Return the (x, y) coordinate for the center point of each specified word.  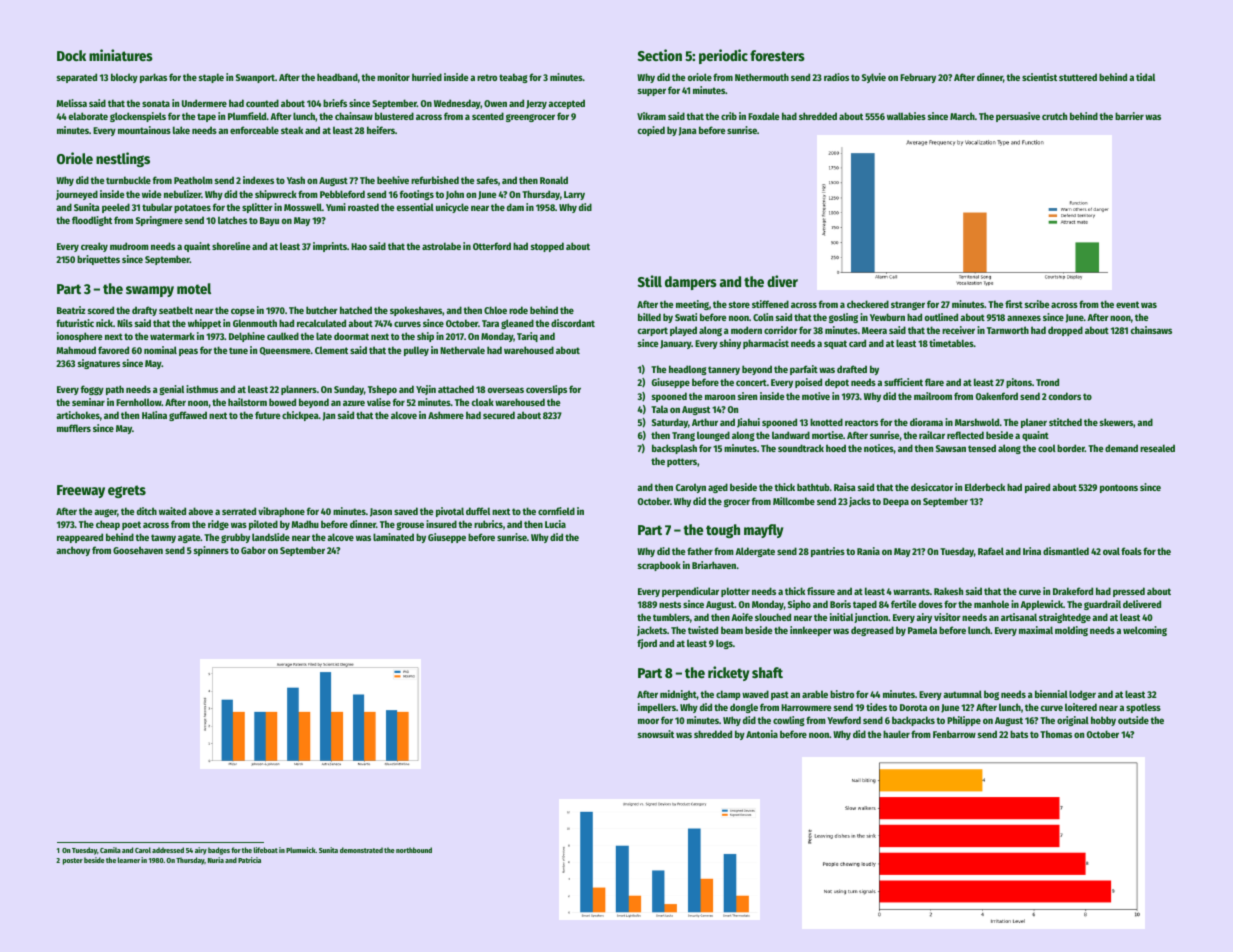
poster (73, 861)
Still (650, 281)
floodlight (92, 221)
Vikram (651, 116)
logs (724, 644)
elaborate (88, 116)
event (1127, 304)
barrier (1129, 116)
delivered (1142, 604)
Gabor (253, 550)
